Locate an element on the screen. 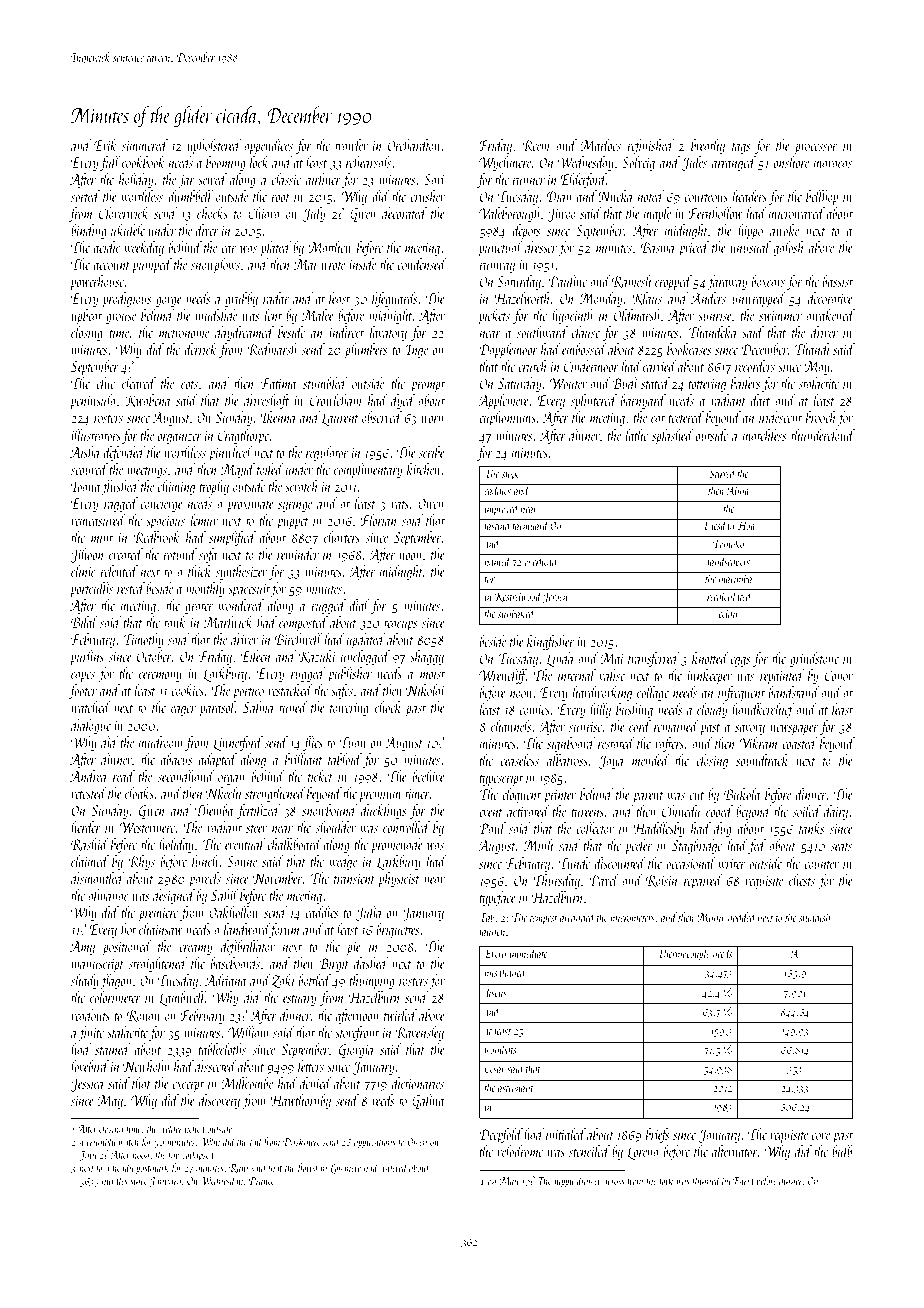 The height and width of the screenshot is (1308, 924). crumbly is located at coordinates (101, 1142).
